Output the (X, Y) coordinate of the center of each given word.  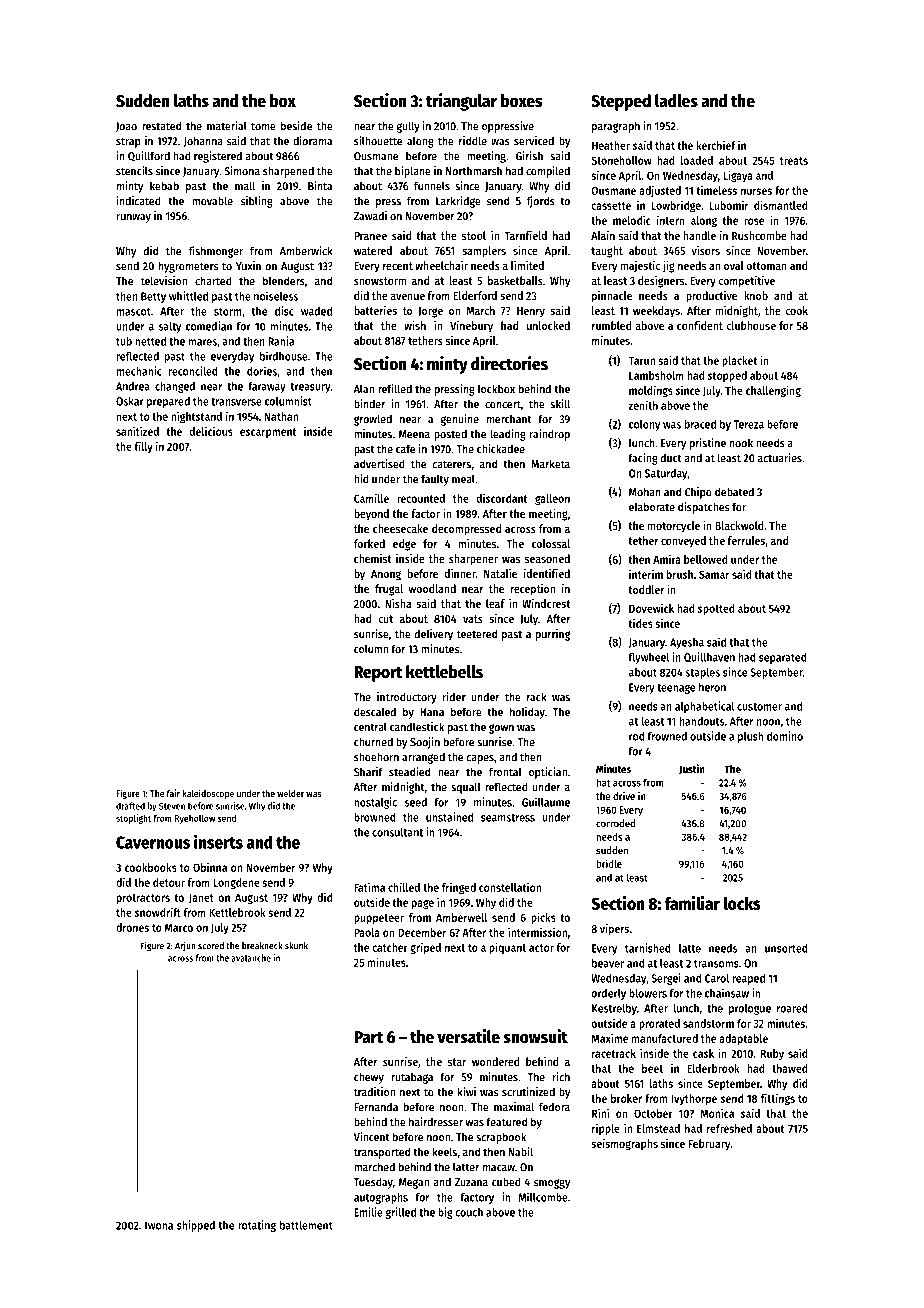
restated (161, 126)
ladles (676, 101)
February (709, 1145)
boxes (522, 101)
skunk (296, 946)
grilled (400, 1213)
